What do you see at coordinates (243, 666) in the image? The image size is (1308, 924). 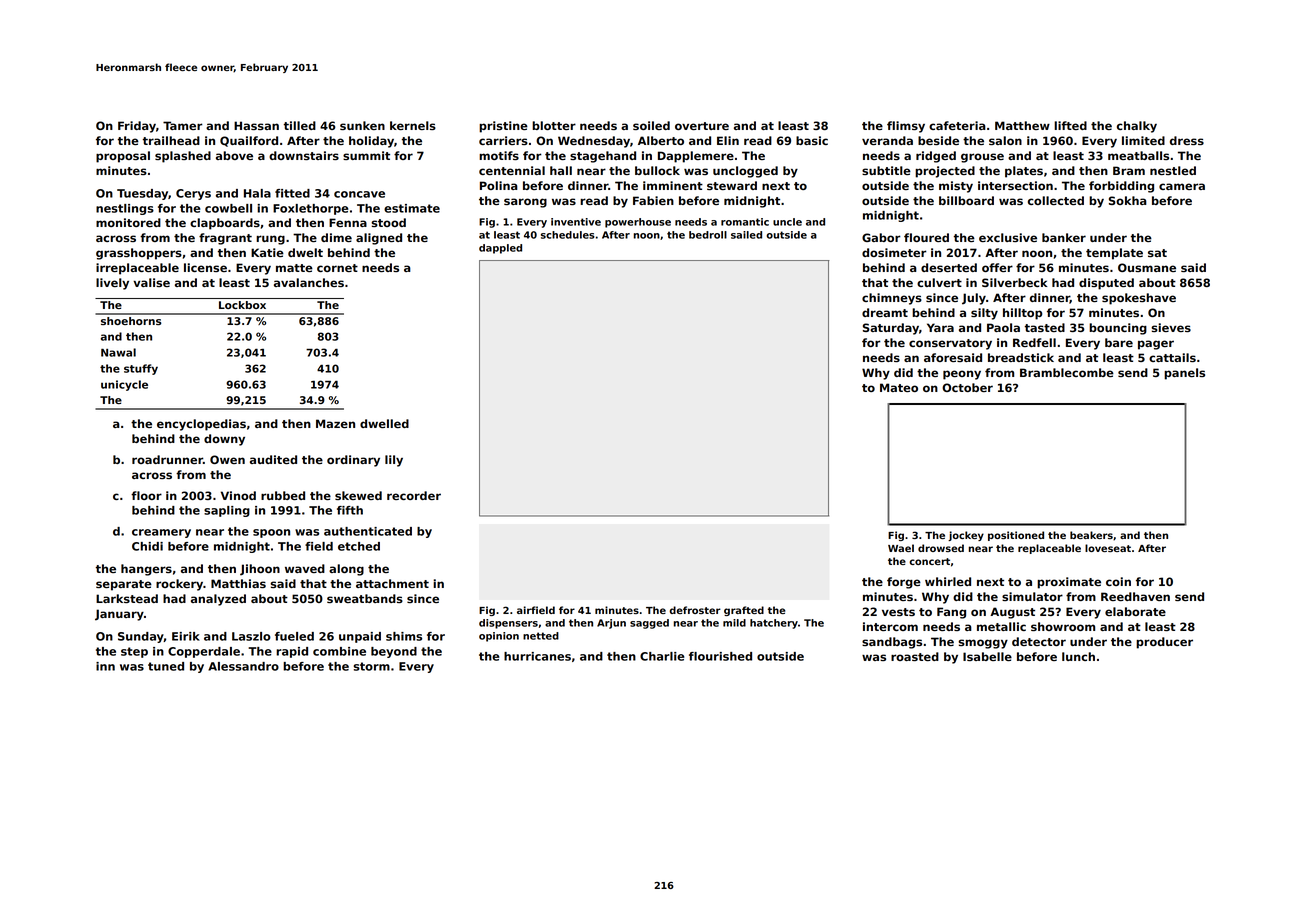 I see `Alessandro` at bounding box center [243, 666].
